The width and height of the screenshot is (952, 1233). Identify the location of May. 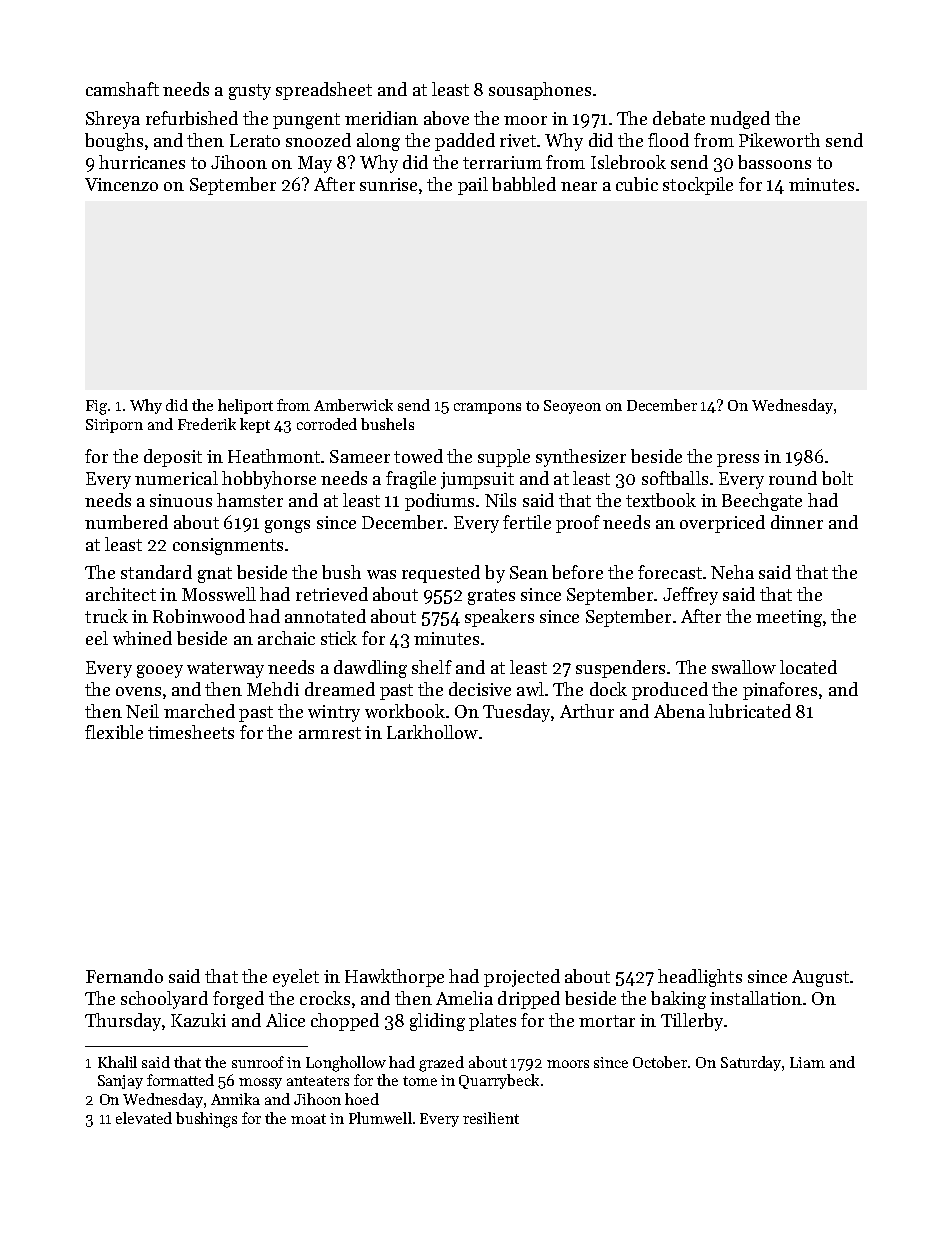
(315, 164).
